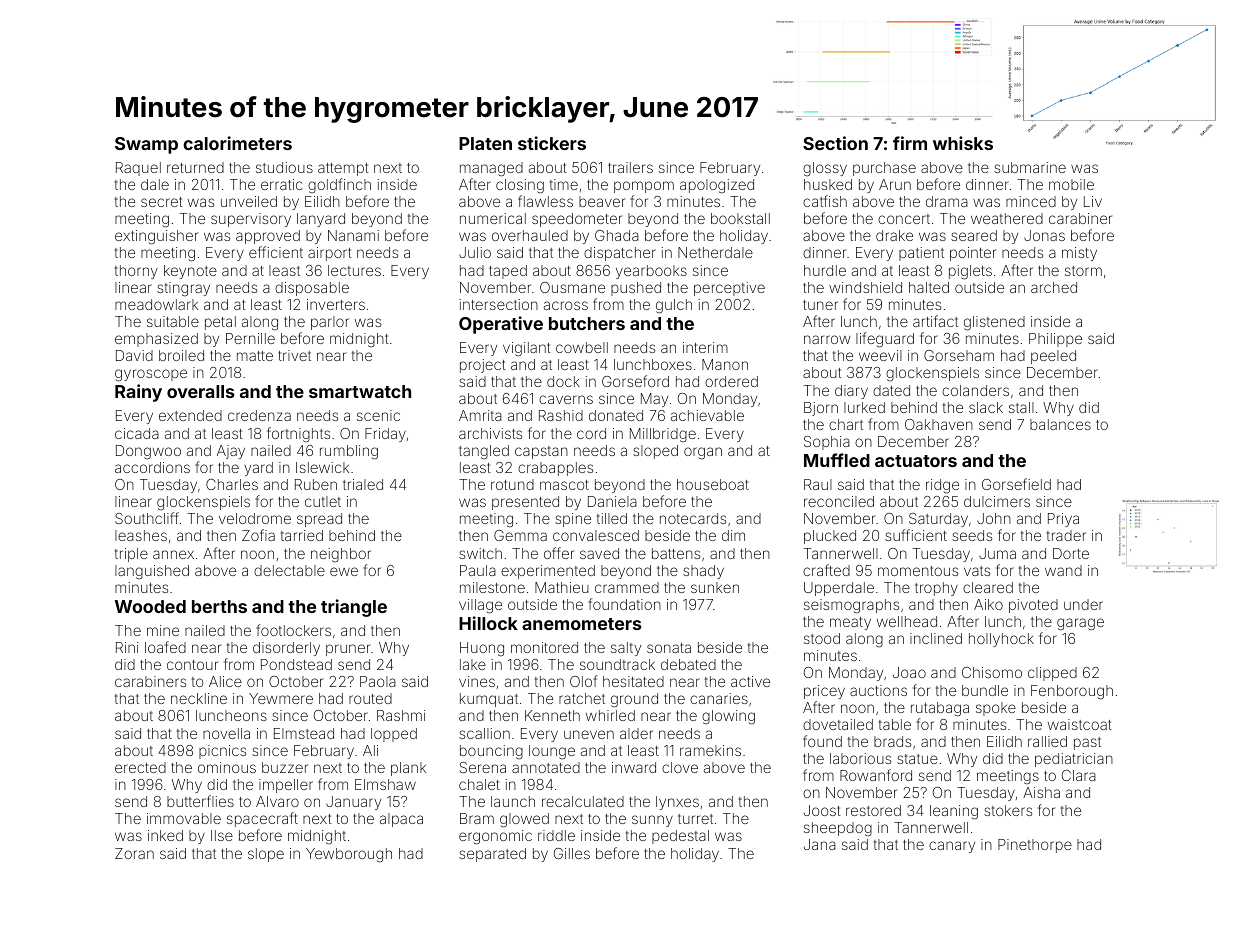 This screenshot has width=1233, height=952. I want to click on momentous, so click(918, 571).
